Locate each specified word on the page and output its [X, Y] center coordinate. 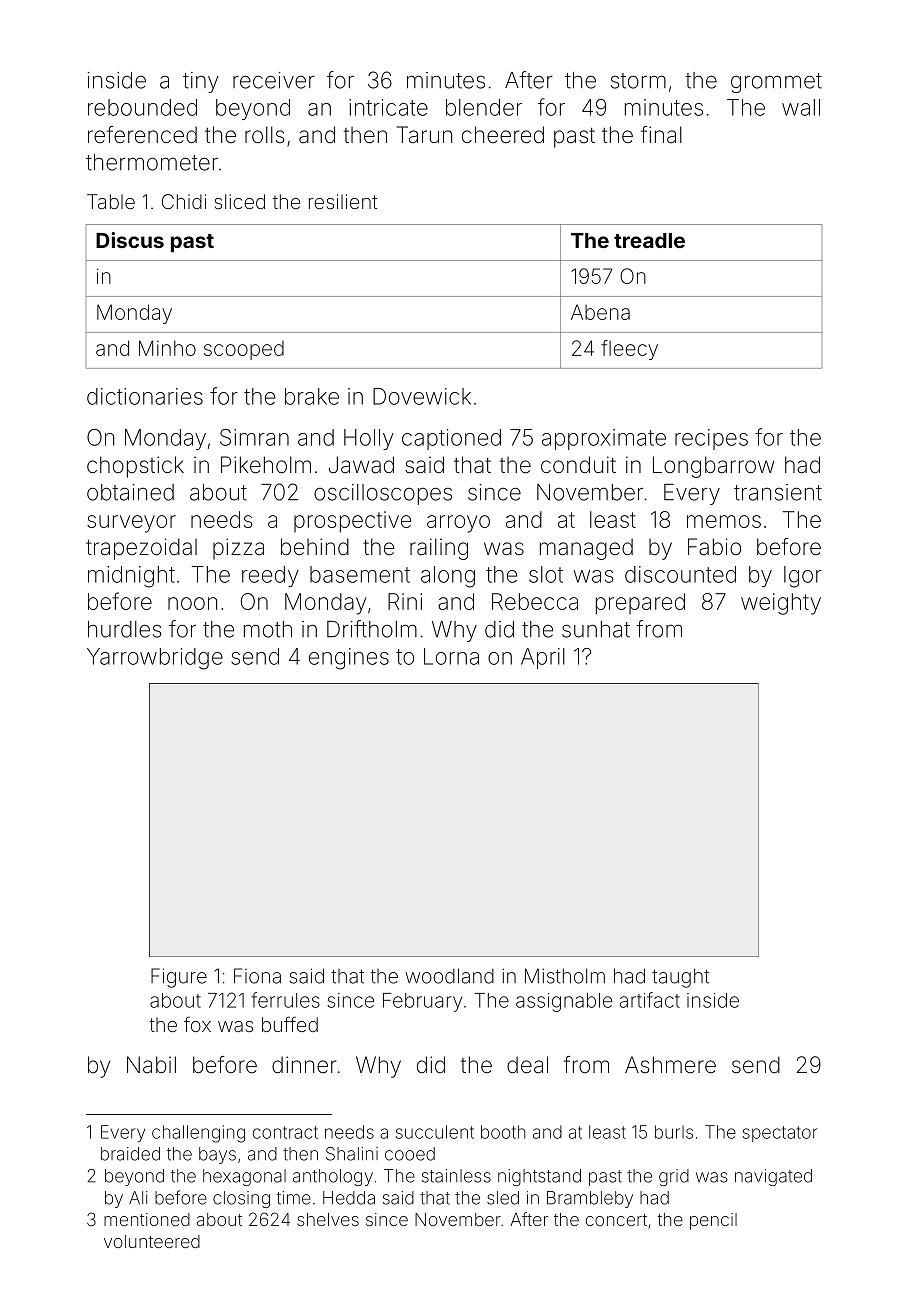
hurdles [124, 629]
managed [586, 549]
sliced [239, 201]
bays [217, 1155]
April [543, 658]
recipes [711, 439]
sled [503, 1198]
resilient [343, 201]
